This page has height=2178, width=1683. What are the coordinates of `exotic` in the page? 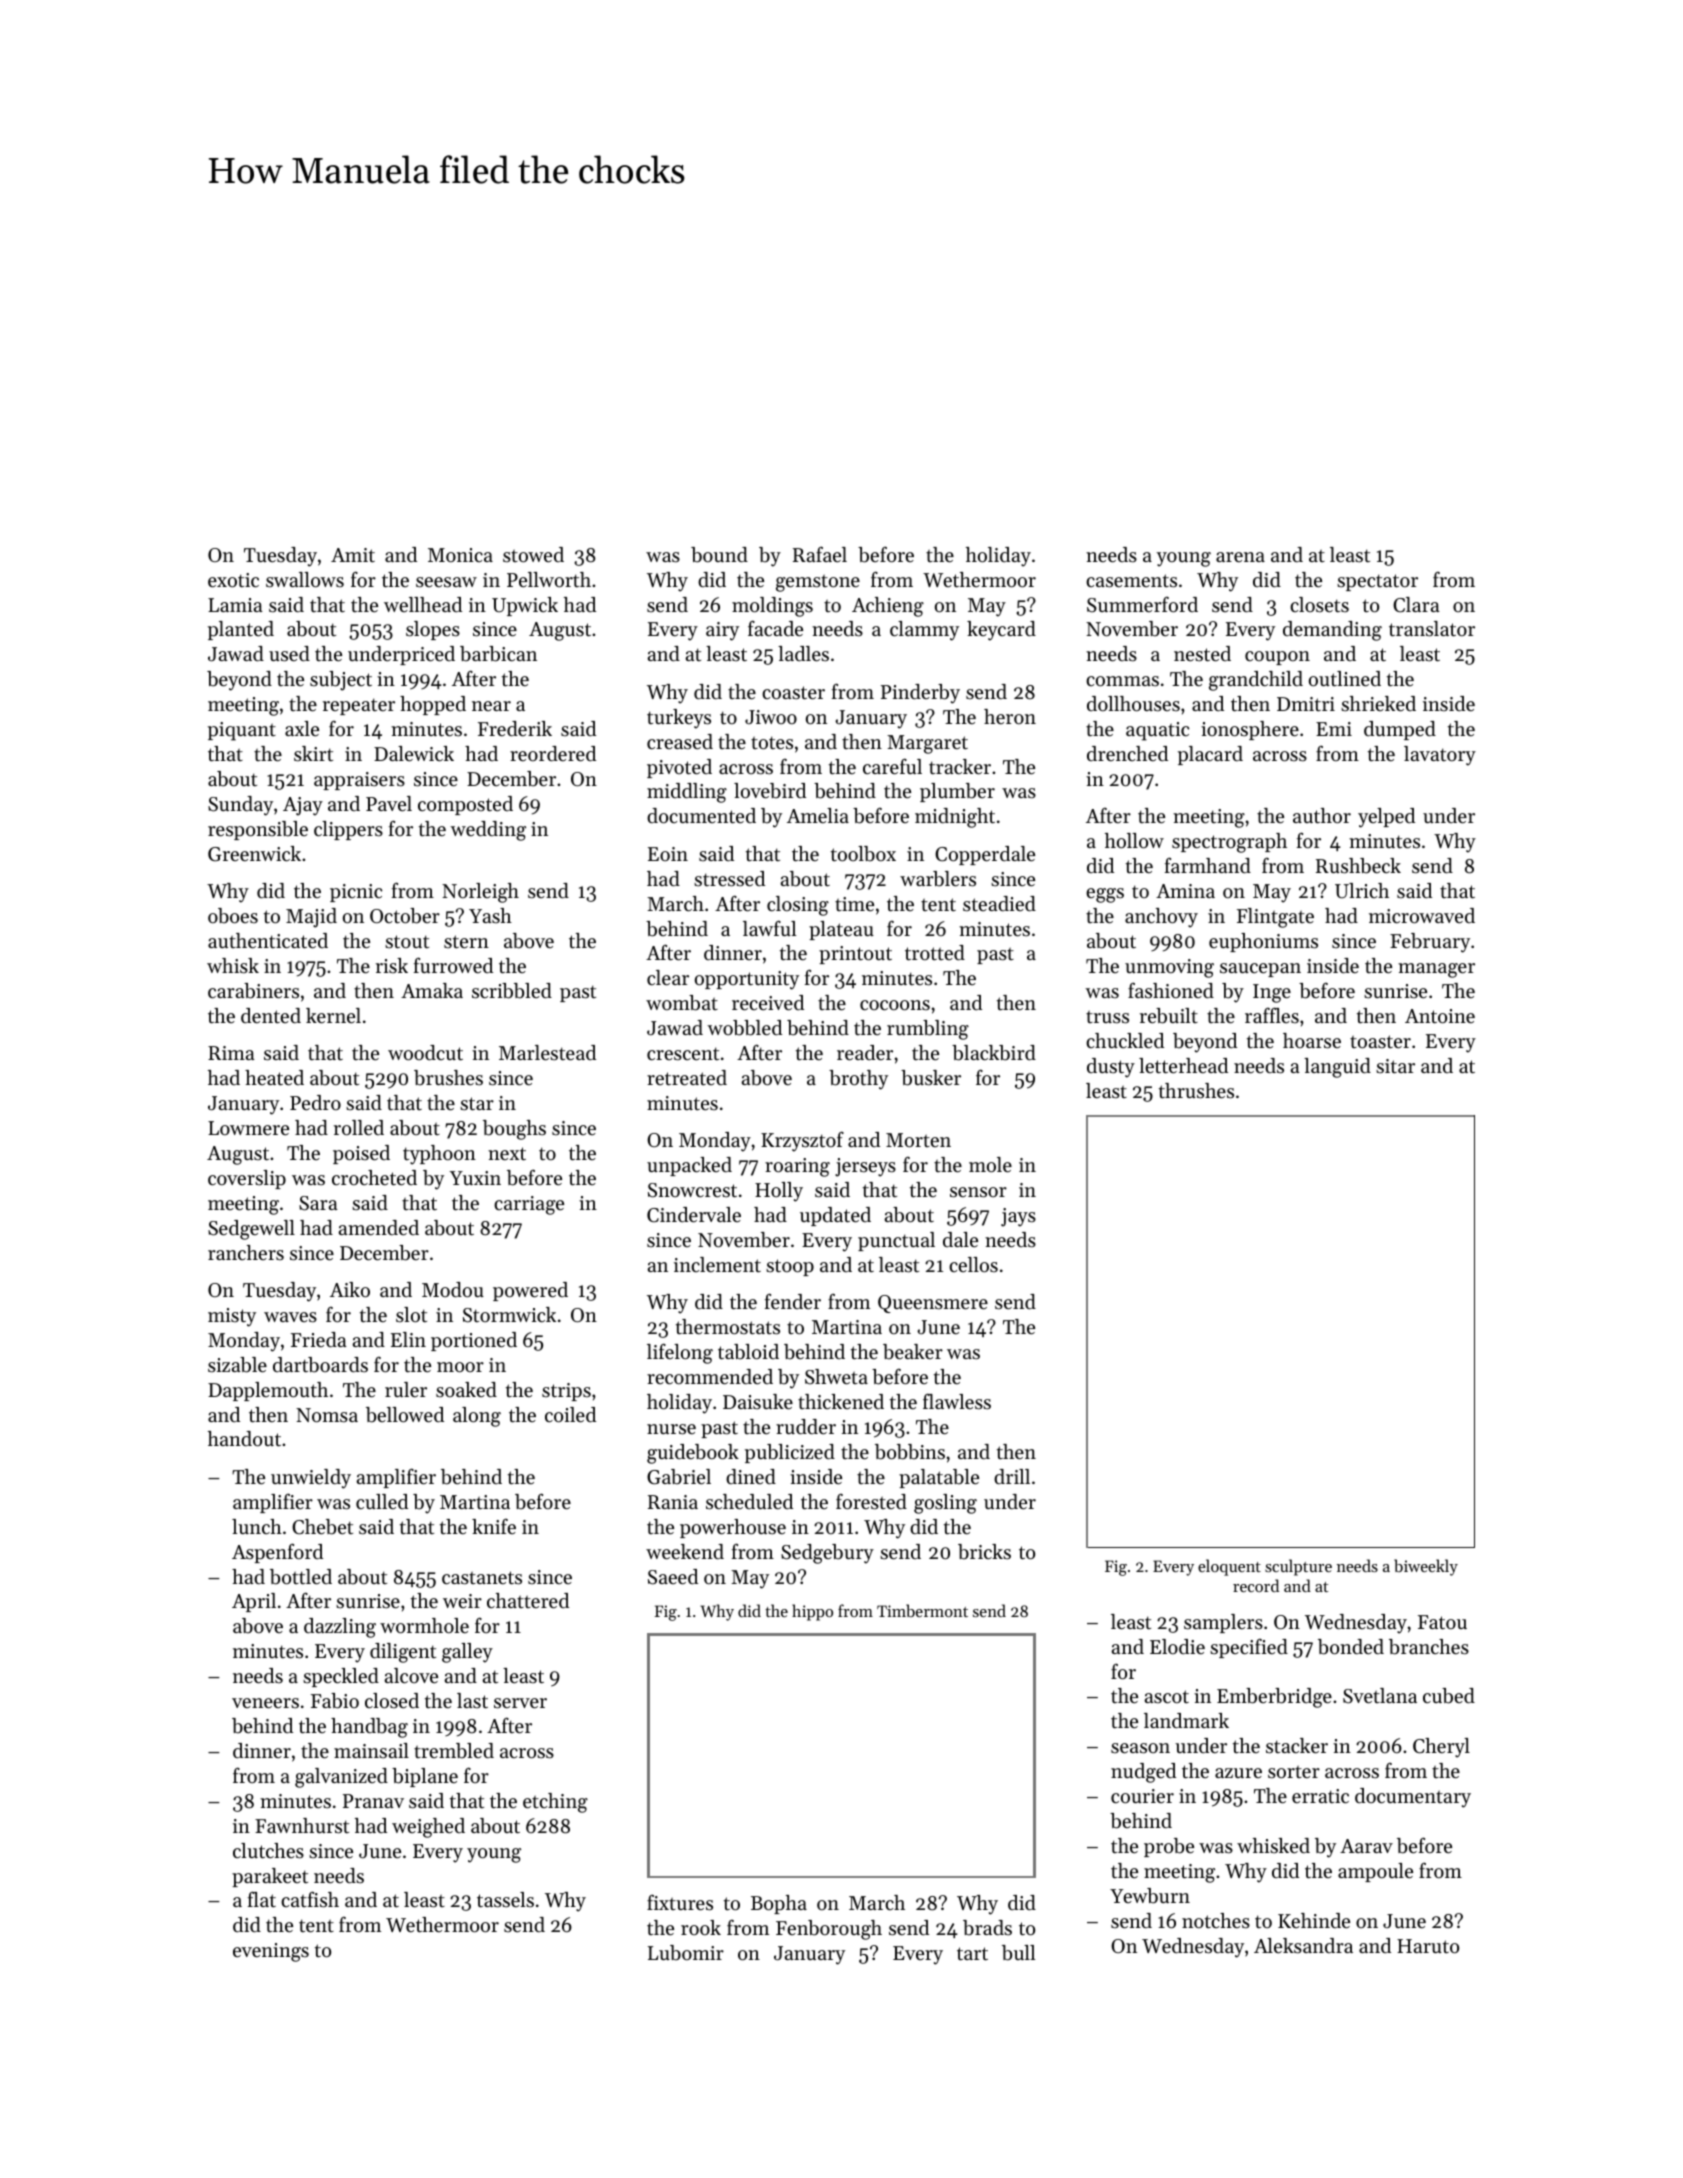 It's located at (233, 580).
